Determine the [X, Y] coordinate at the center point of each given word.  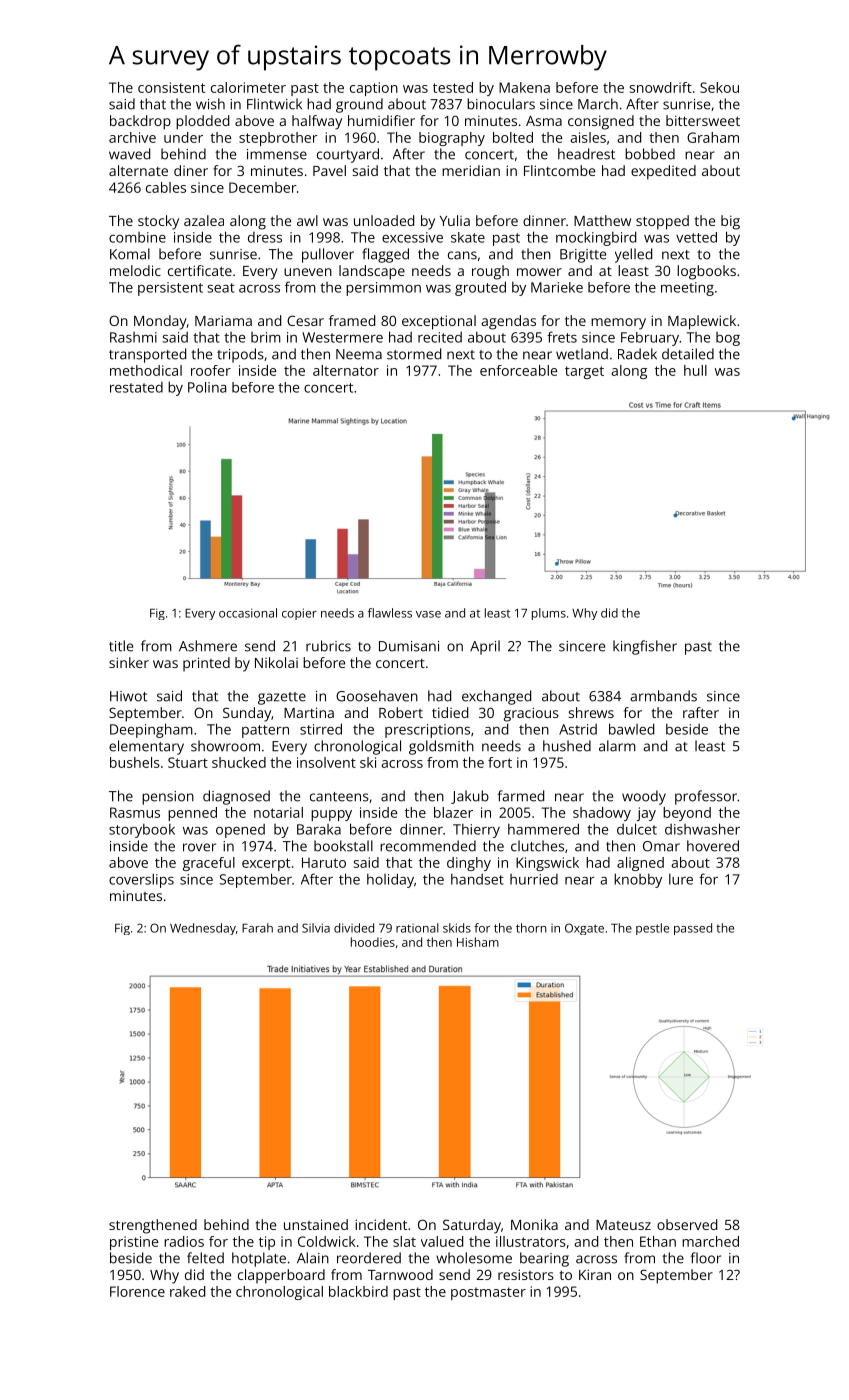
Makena [524, 87]
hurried [534, 879]
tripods [240, 355]
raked [187, 1291]
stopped [662, 222]
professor [706, 797]
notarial [278, 812]
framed [352, 320]
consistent [171, 87]
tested [453, 87]
